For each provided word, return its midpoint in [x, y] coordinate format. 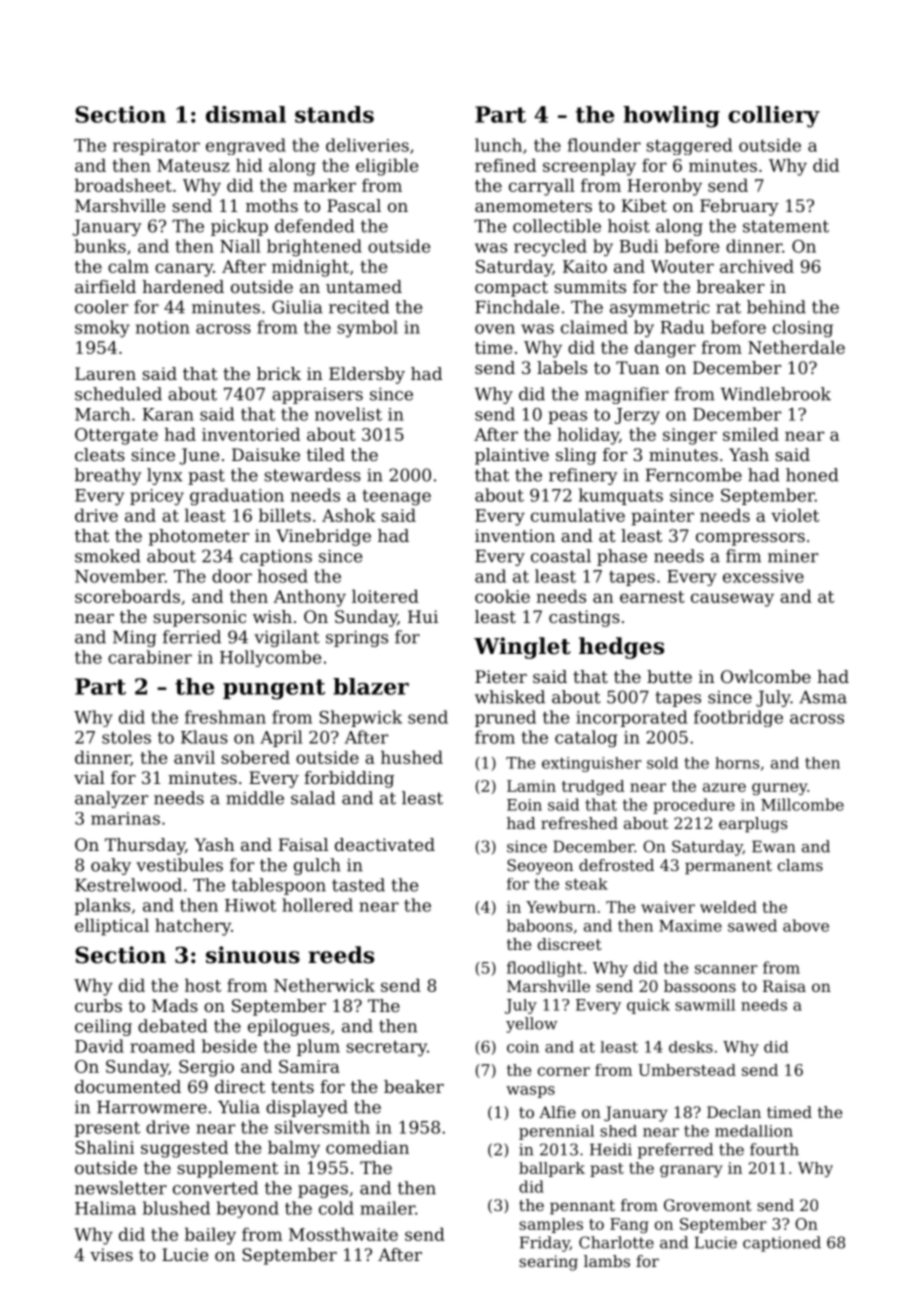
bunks [100, 246]
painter [662, 517]
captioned [782, 1244]
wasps [530, 1092]
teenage [397, 498]
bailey [210, 1236]
